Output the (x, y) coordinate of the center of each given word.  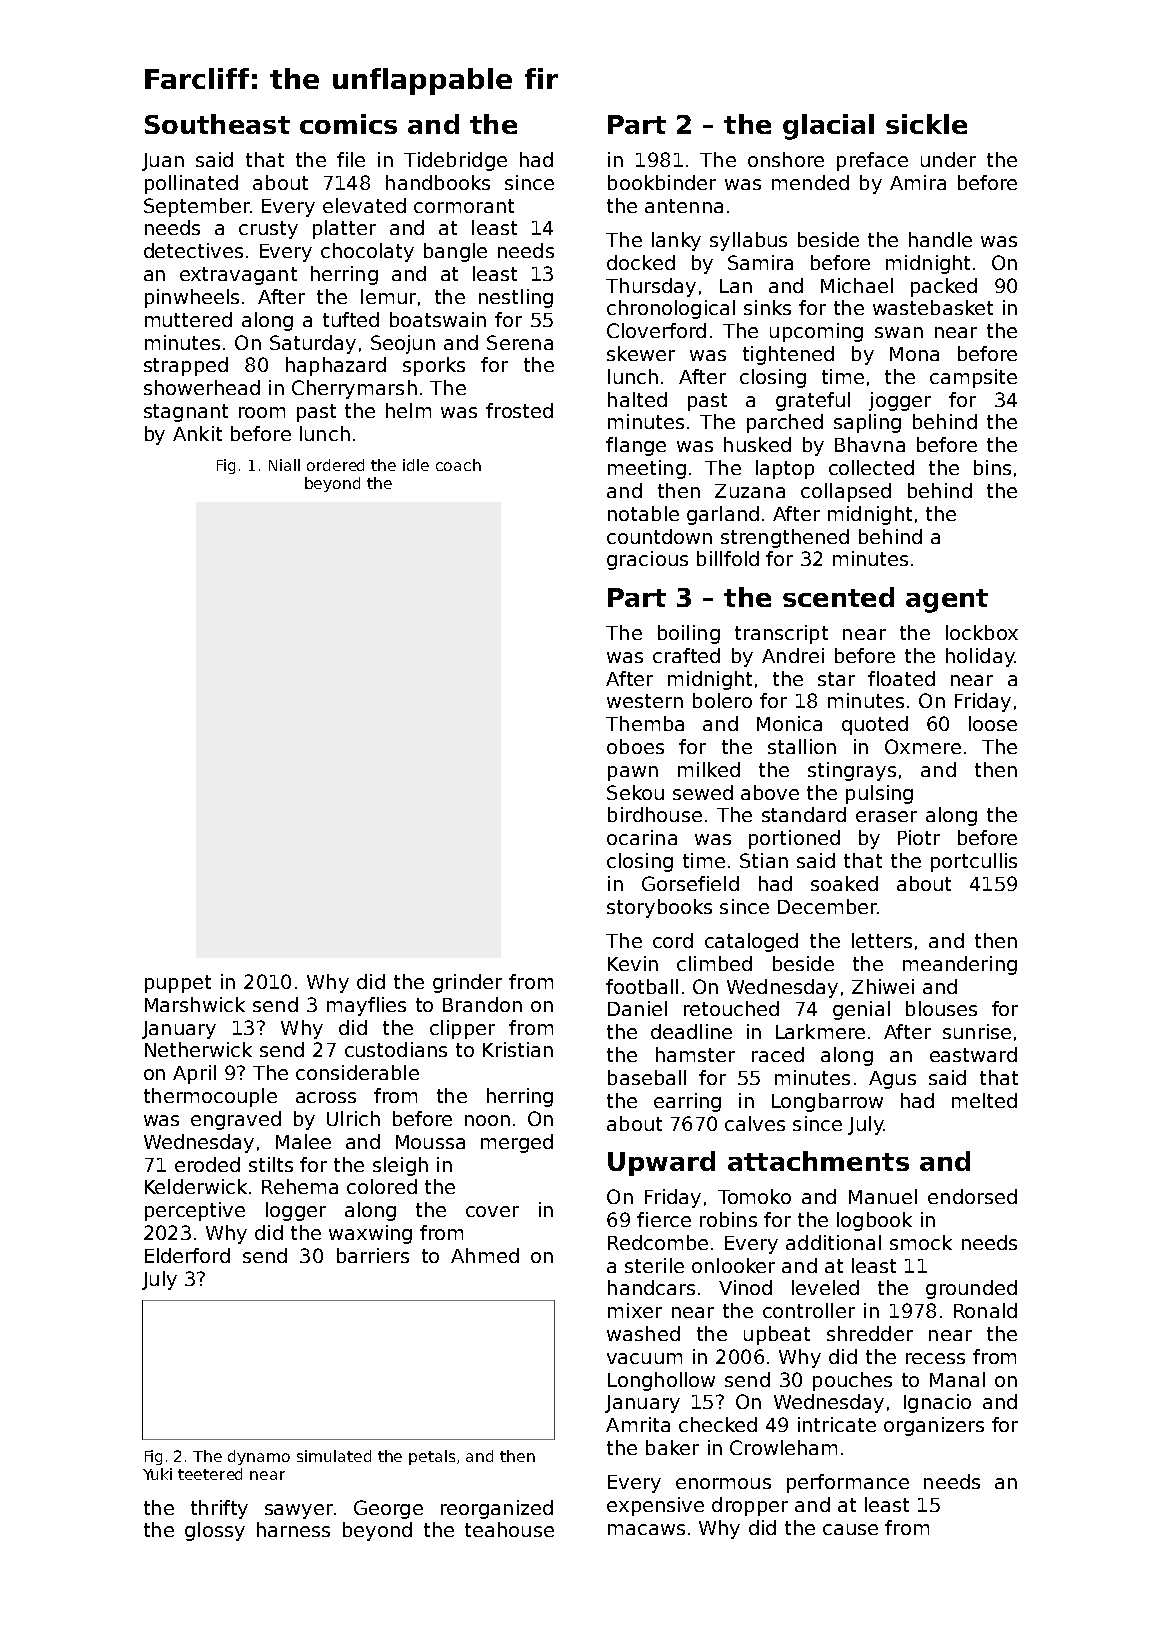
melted (984, 1100)
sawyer (299, 1511)
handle (940, 239)
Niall (284, 465)
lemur (388, 296)
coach (458, 465)
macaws (646, 1529)
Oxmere (923, 746)
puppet (178, 984)
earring (687, 1102)
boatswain (438, 319)
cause (850, 1529)
